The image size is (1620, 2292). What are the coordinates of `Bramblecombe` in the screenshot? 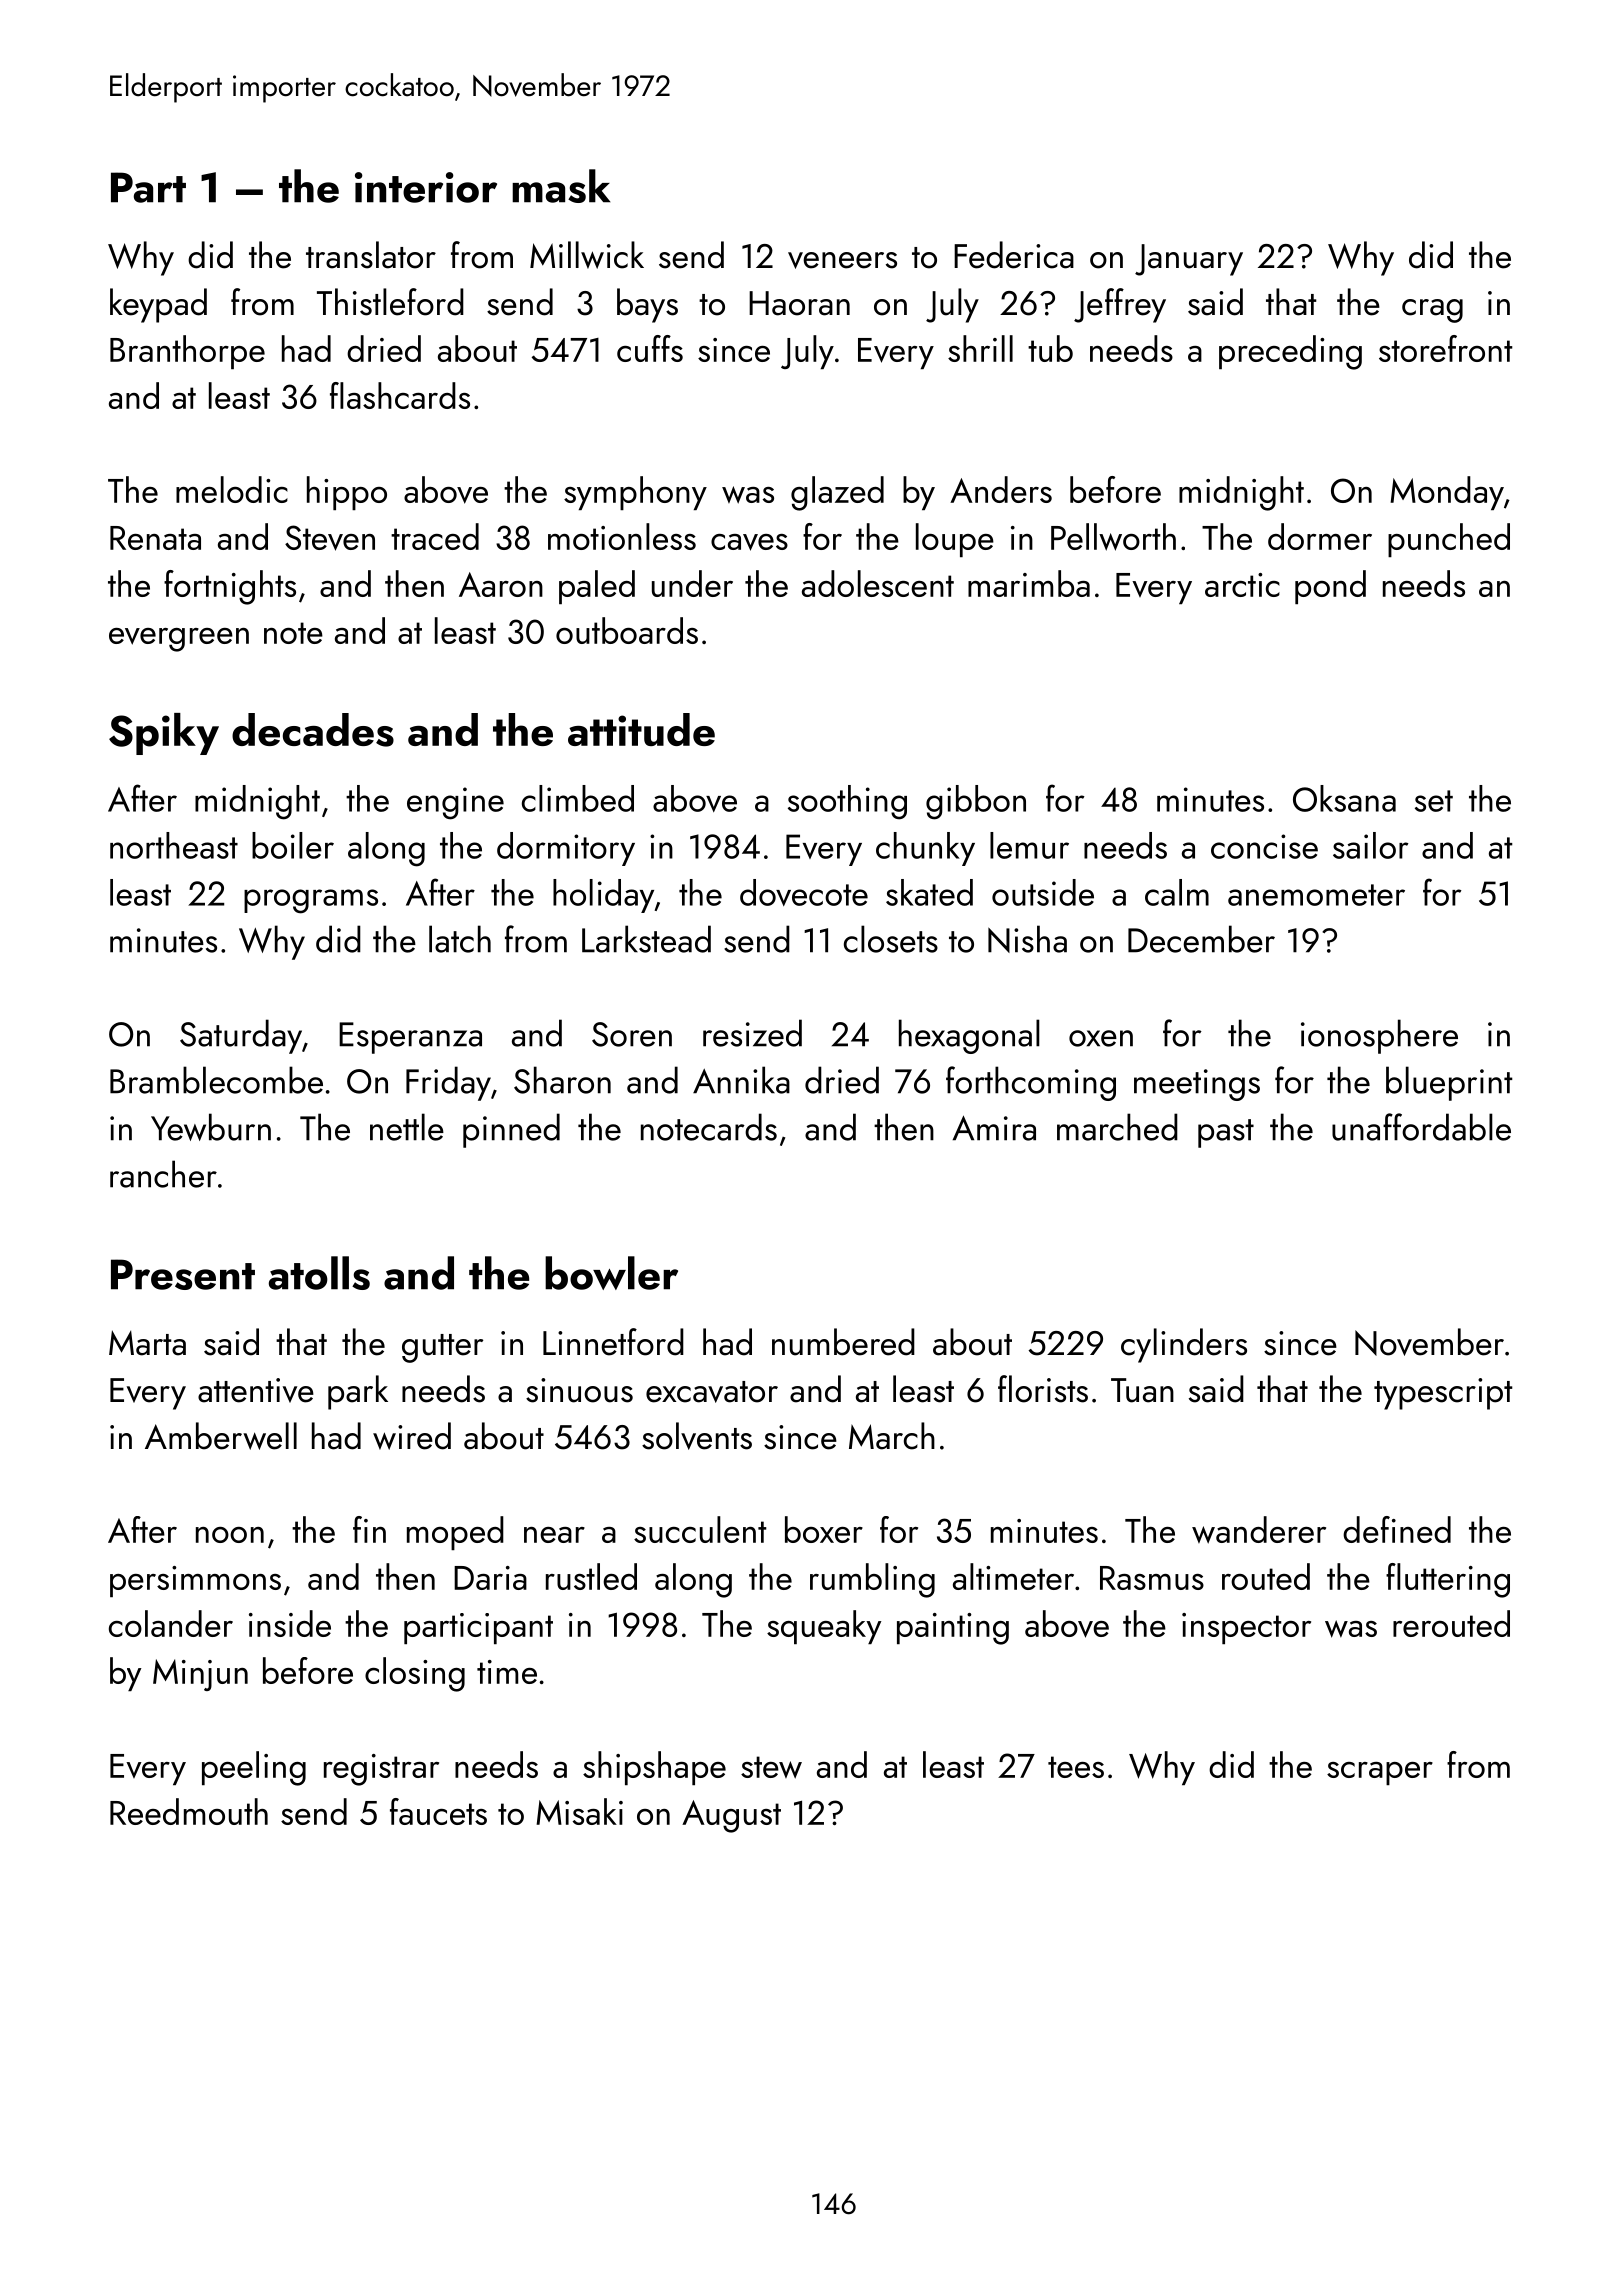 It's located at (216, 1080).
